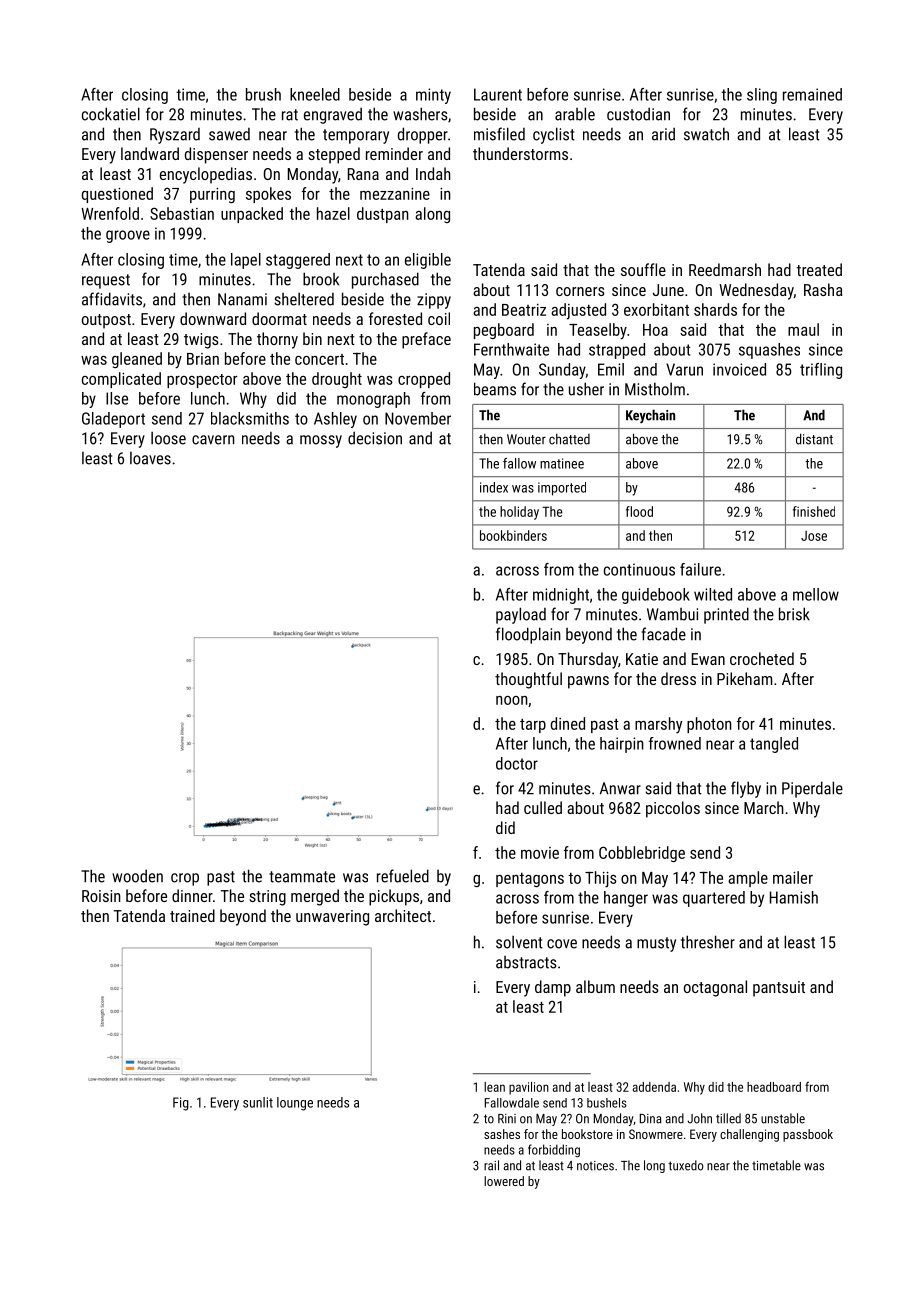 This image has height=1308, width=924. What do you see at coordinates (491, 1165) in the image?
I see `rail` at bounding box center [491, 1165].
